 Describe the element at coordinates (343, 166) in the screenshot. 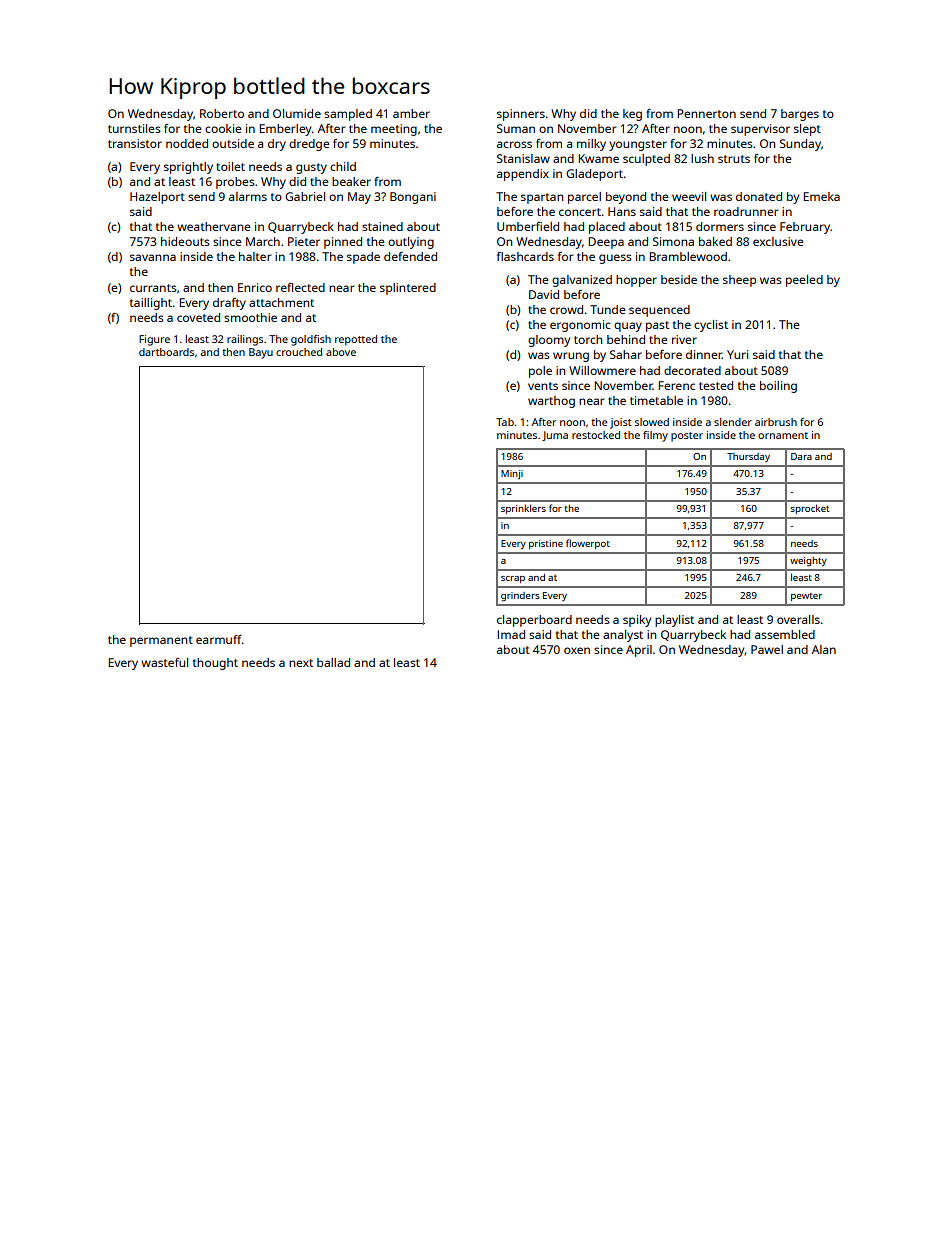

I see `child` at that location.
